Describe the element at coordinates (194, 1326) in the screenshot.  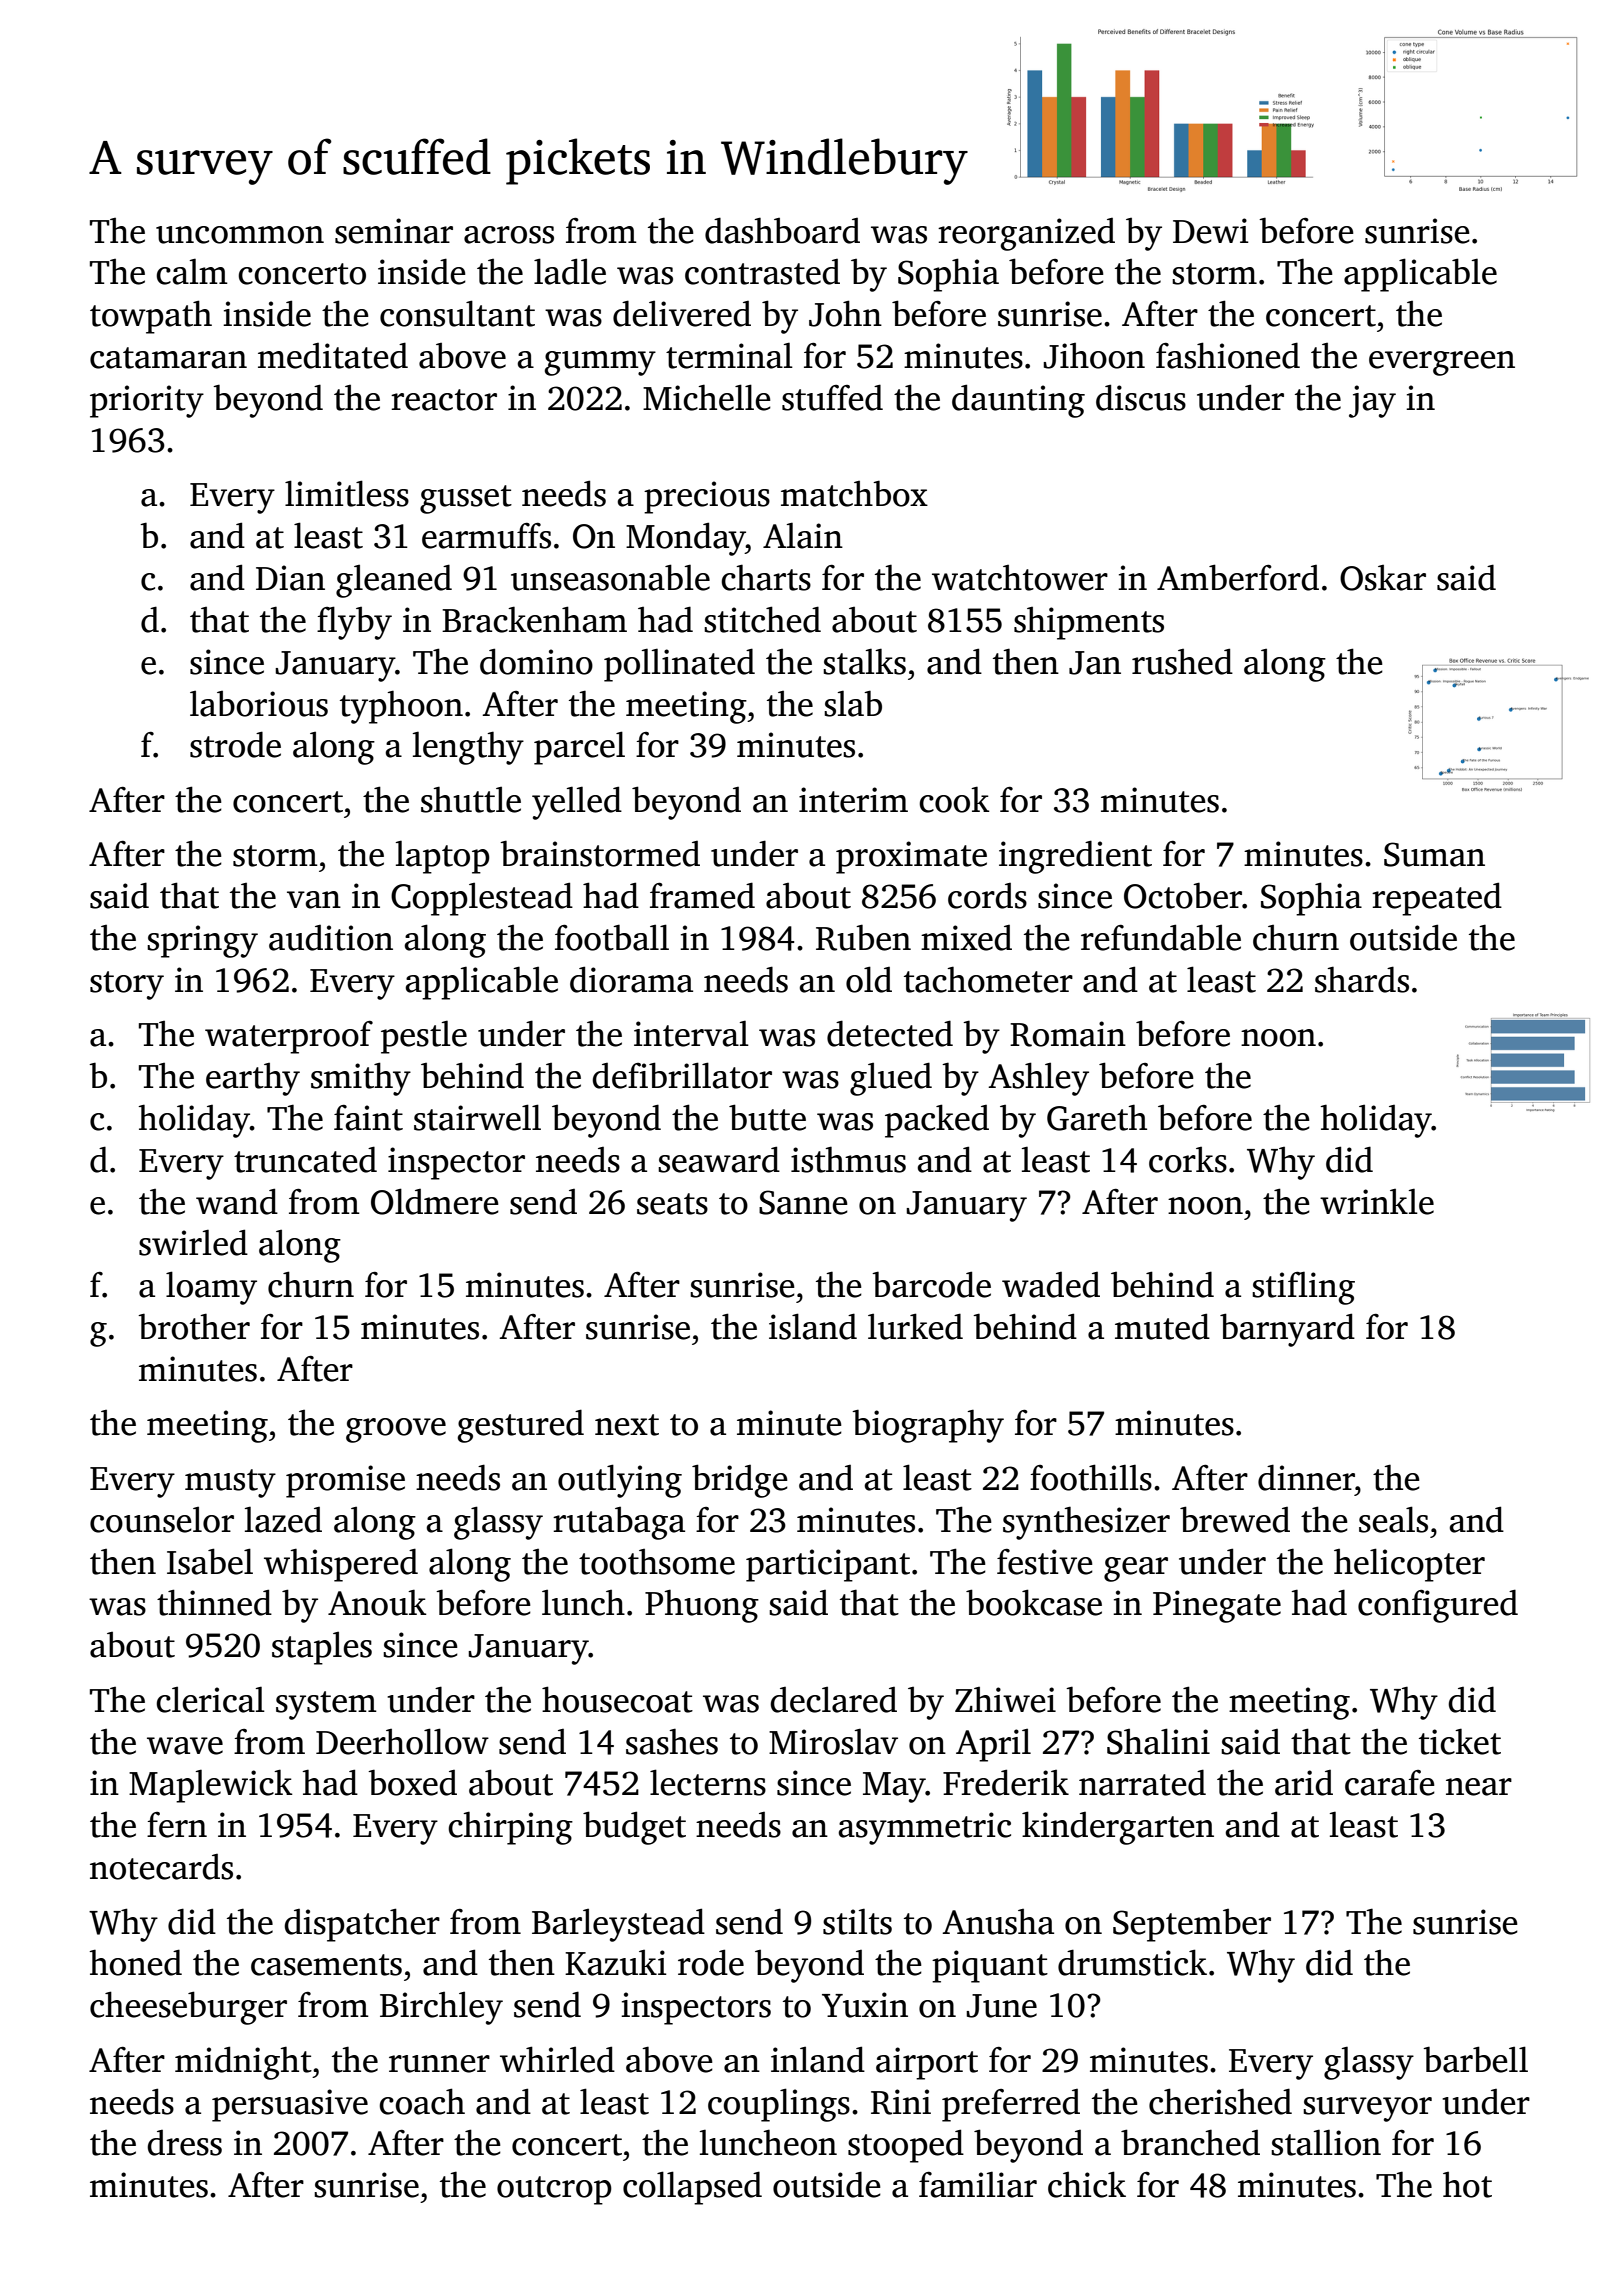
I see `brother` at that location.
